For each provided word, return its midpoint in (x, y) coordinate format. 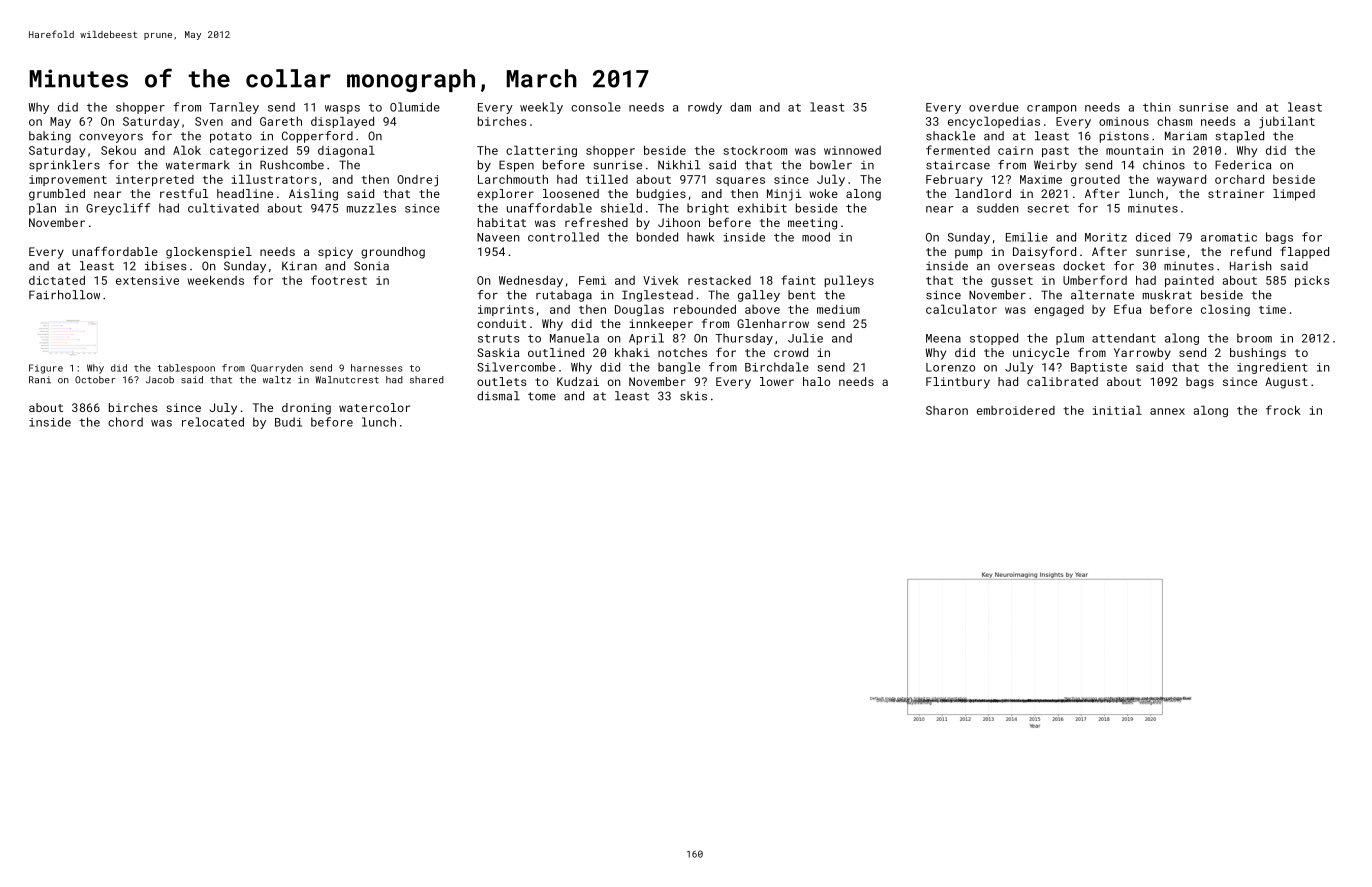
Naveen (498, 237)
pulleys (849, 281)
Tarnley (234, 108)
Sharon (947, 410)
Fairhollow (64, 295)
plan (42, 209)
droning (306, 409)
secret (1048, 208)
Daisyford (1044, 252)
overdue (994, 107)
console (596, 107)
